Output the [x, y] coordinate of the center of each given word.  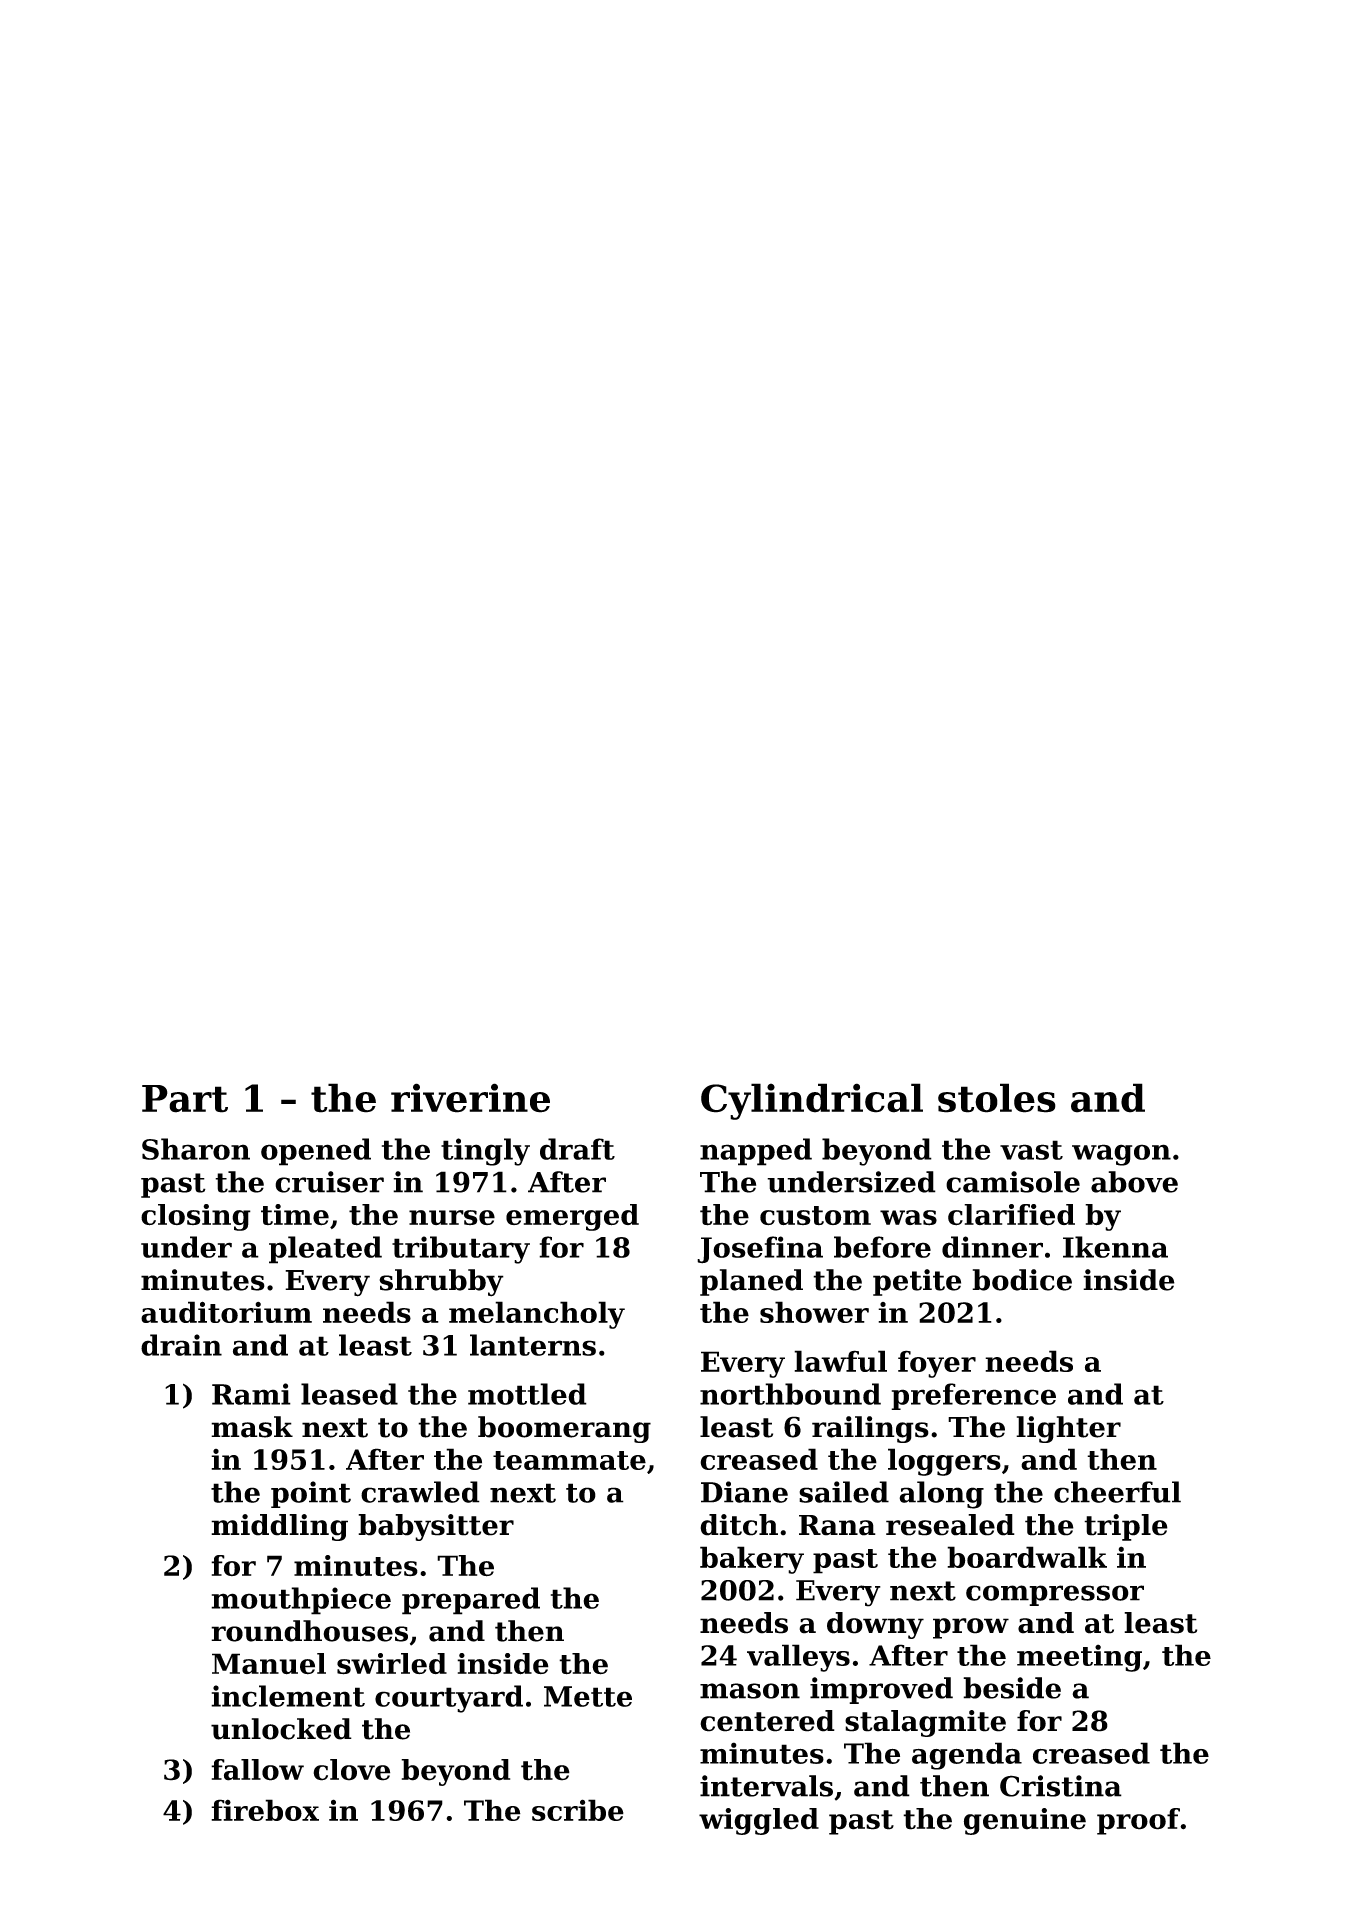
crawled [420, 1492]
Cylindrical [812, 1101]
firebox [265, 1810]
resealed [950, 1525]
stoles [997, 1098]
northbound [790, 1394]
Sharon [196, 1149]
